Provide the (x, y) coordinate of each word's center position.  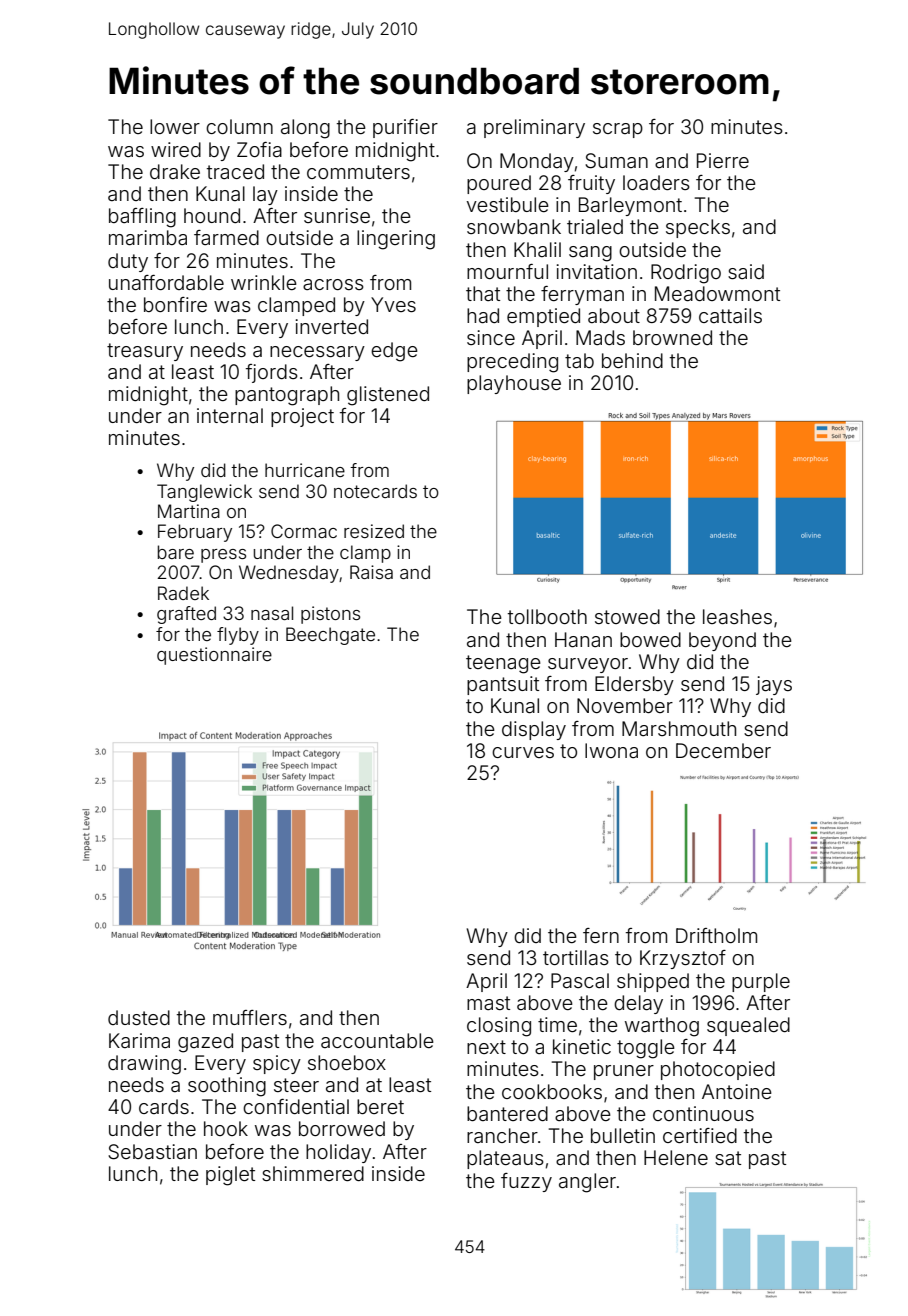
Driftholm (716, 935)
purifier (405, 128)
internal (230, 415)
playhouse (514, 384)
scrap (618, 130)
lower (175, 126)
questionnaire (214, 656)
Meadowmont (717, 293)
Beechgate (330, 636)
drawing (144, 1065)
